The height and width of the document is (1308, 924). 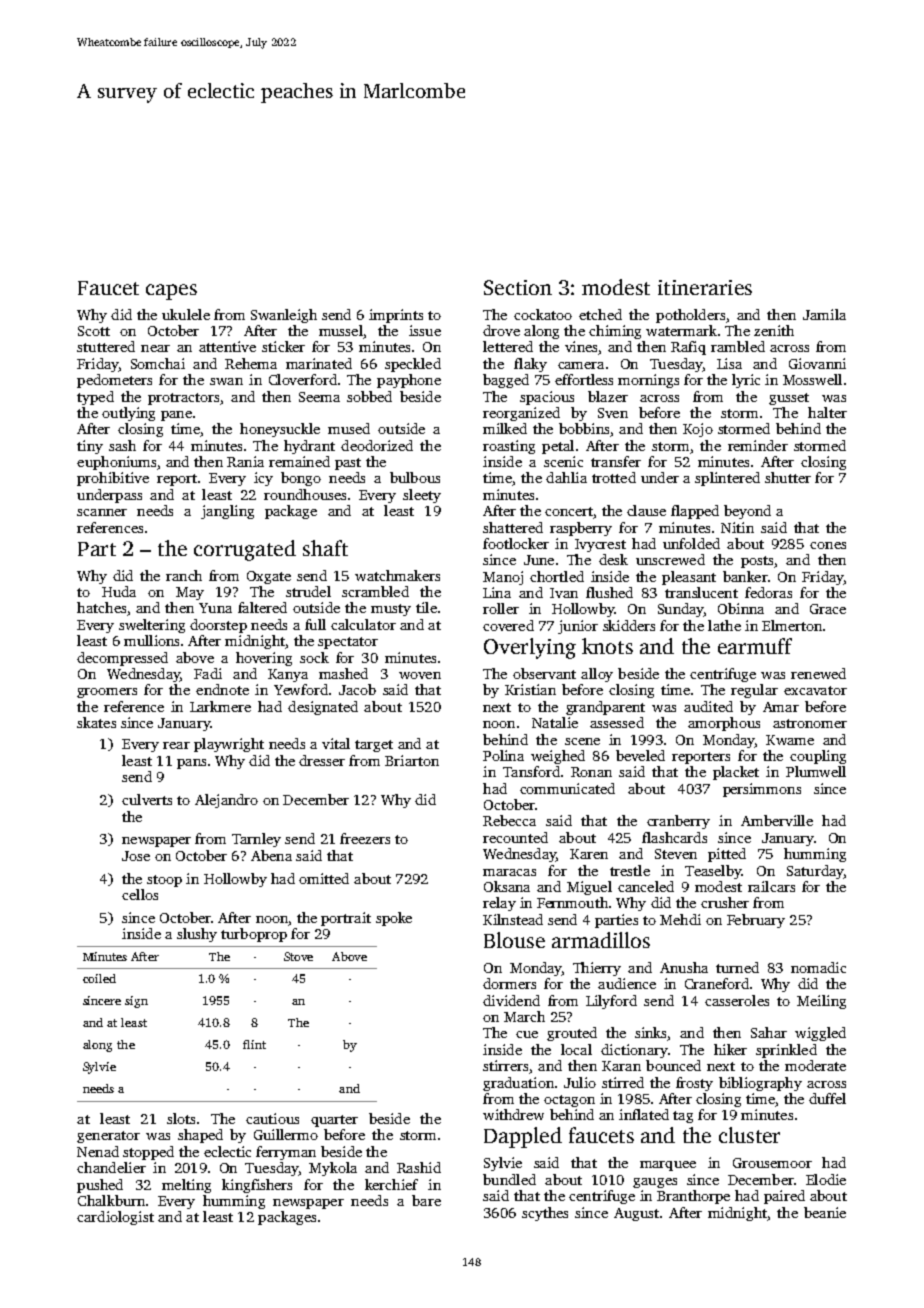 What do you see at coordinates (812, 379) in the document?
I see `Mosswell` at bounding box center [812, 379].
